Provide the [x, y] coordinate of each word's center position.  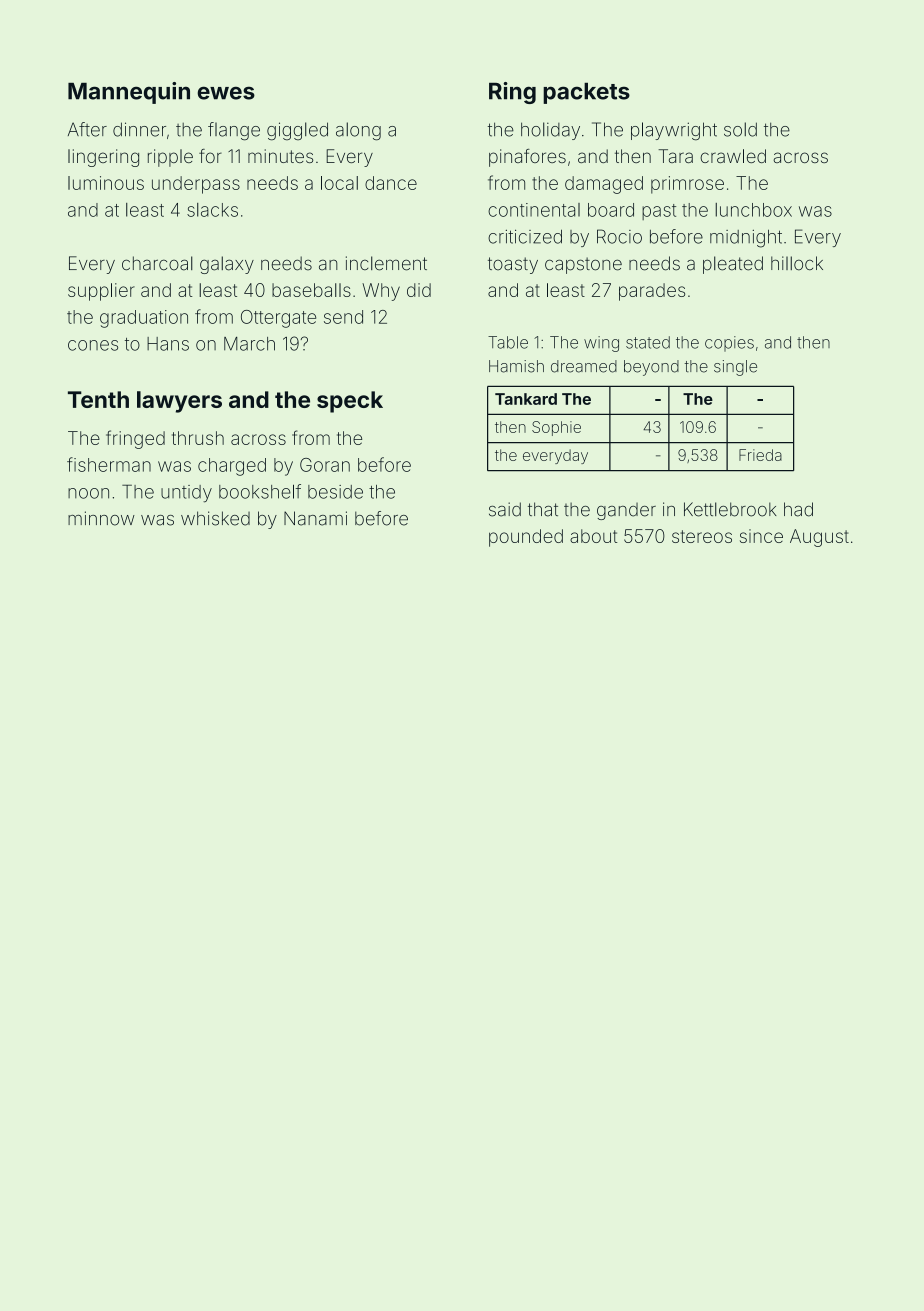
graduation [144, 319]
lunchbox [753, 210]
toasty [513, 265]
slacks [212, 210]
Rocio [619, 236]
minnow [101, 518]
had [798, 509]
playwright [674, 131]
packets [586, 93]
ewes [226, 93]
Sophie [556, 428]
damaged [604, 185]
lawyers [179, 402]
